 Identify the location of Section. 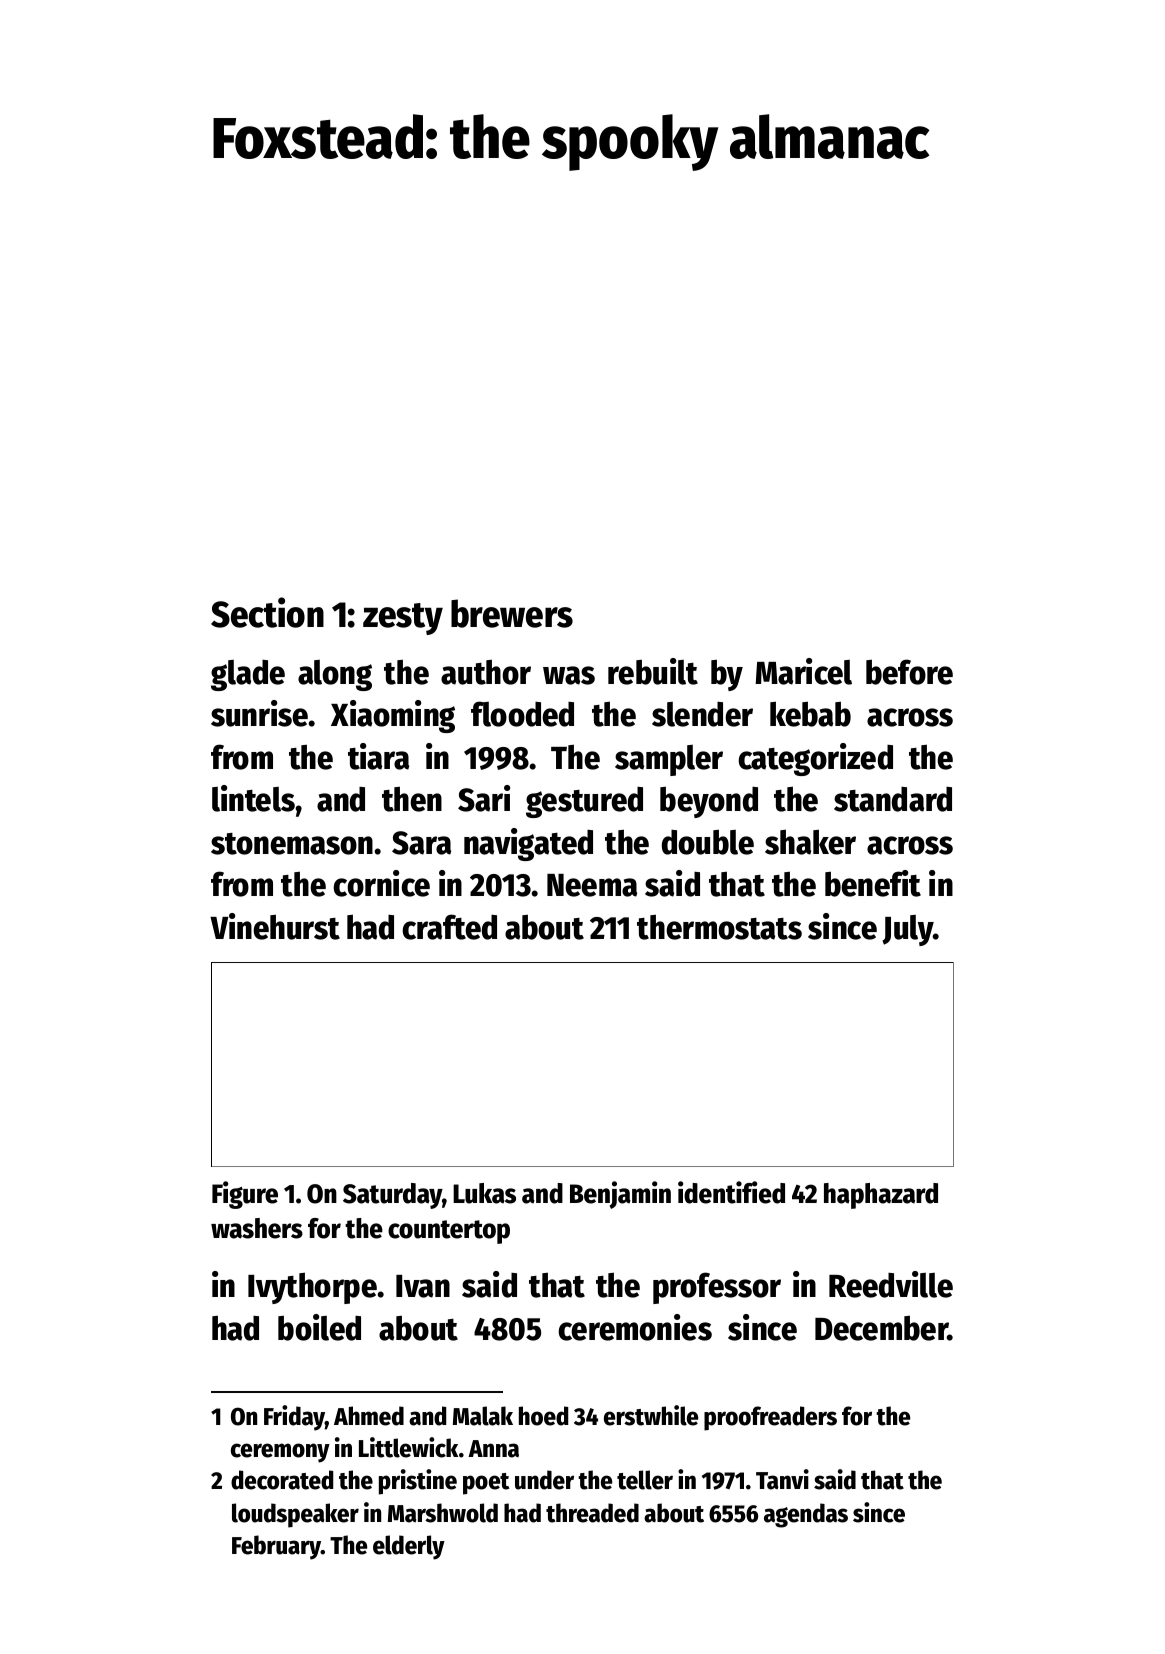
(267, 612).
